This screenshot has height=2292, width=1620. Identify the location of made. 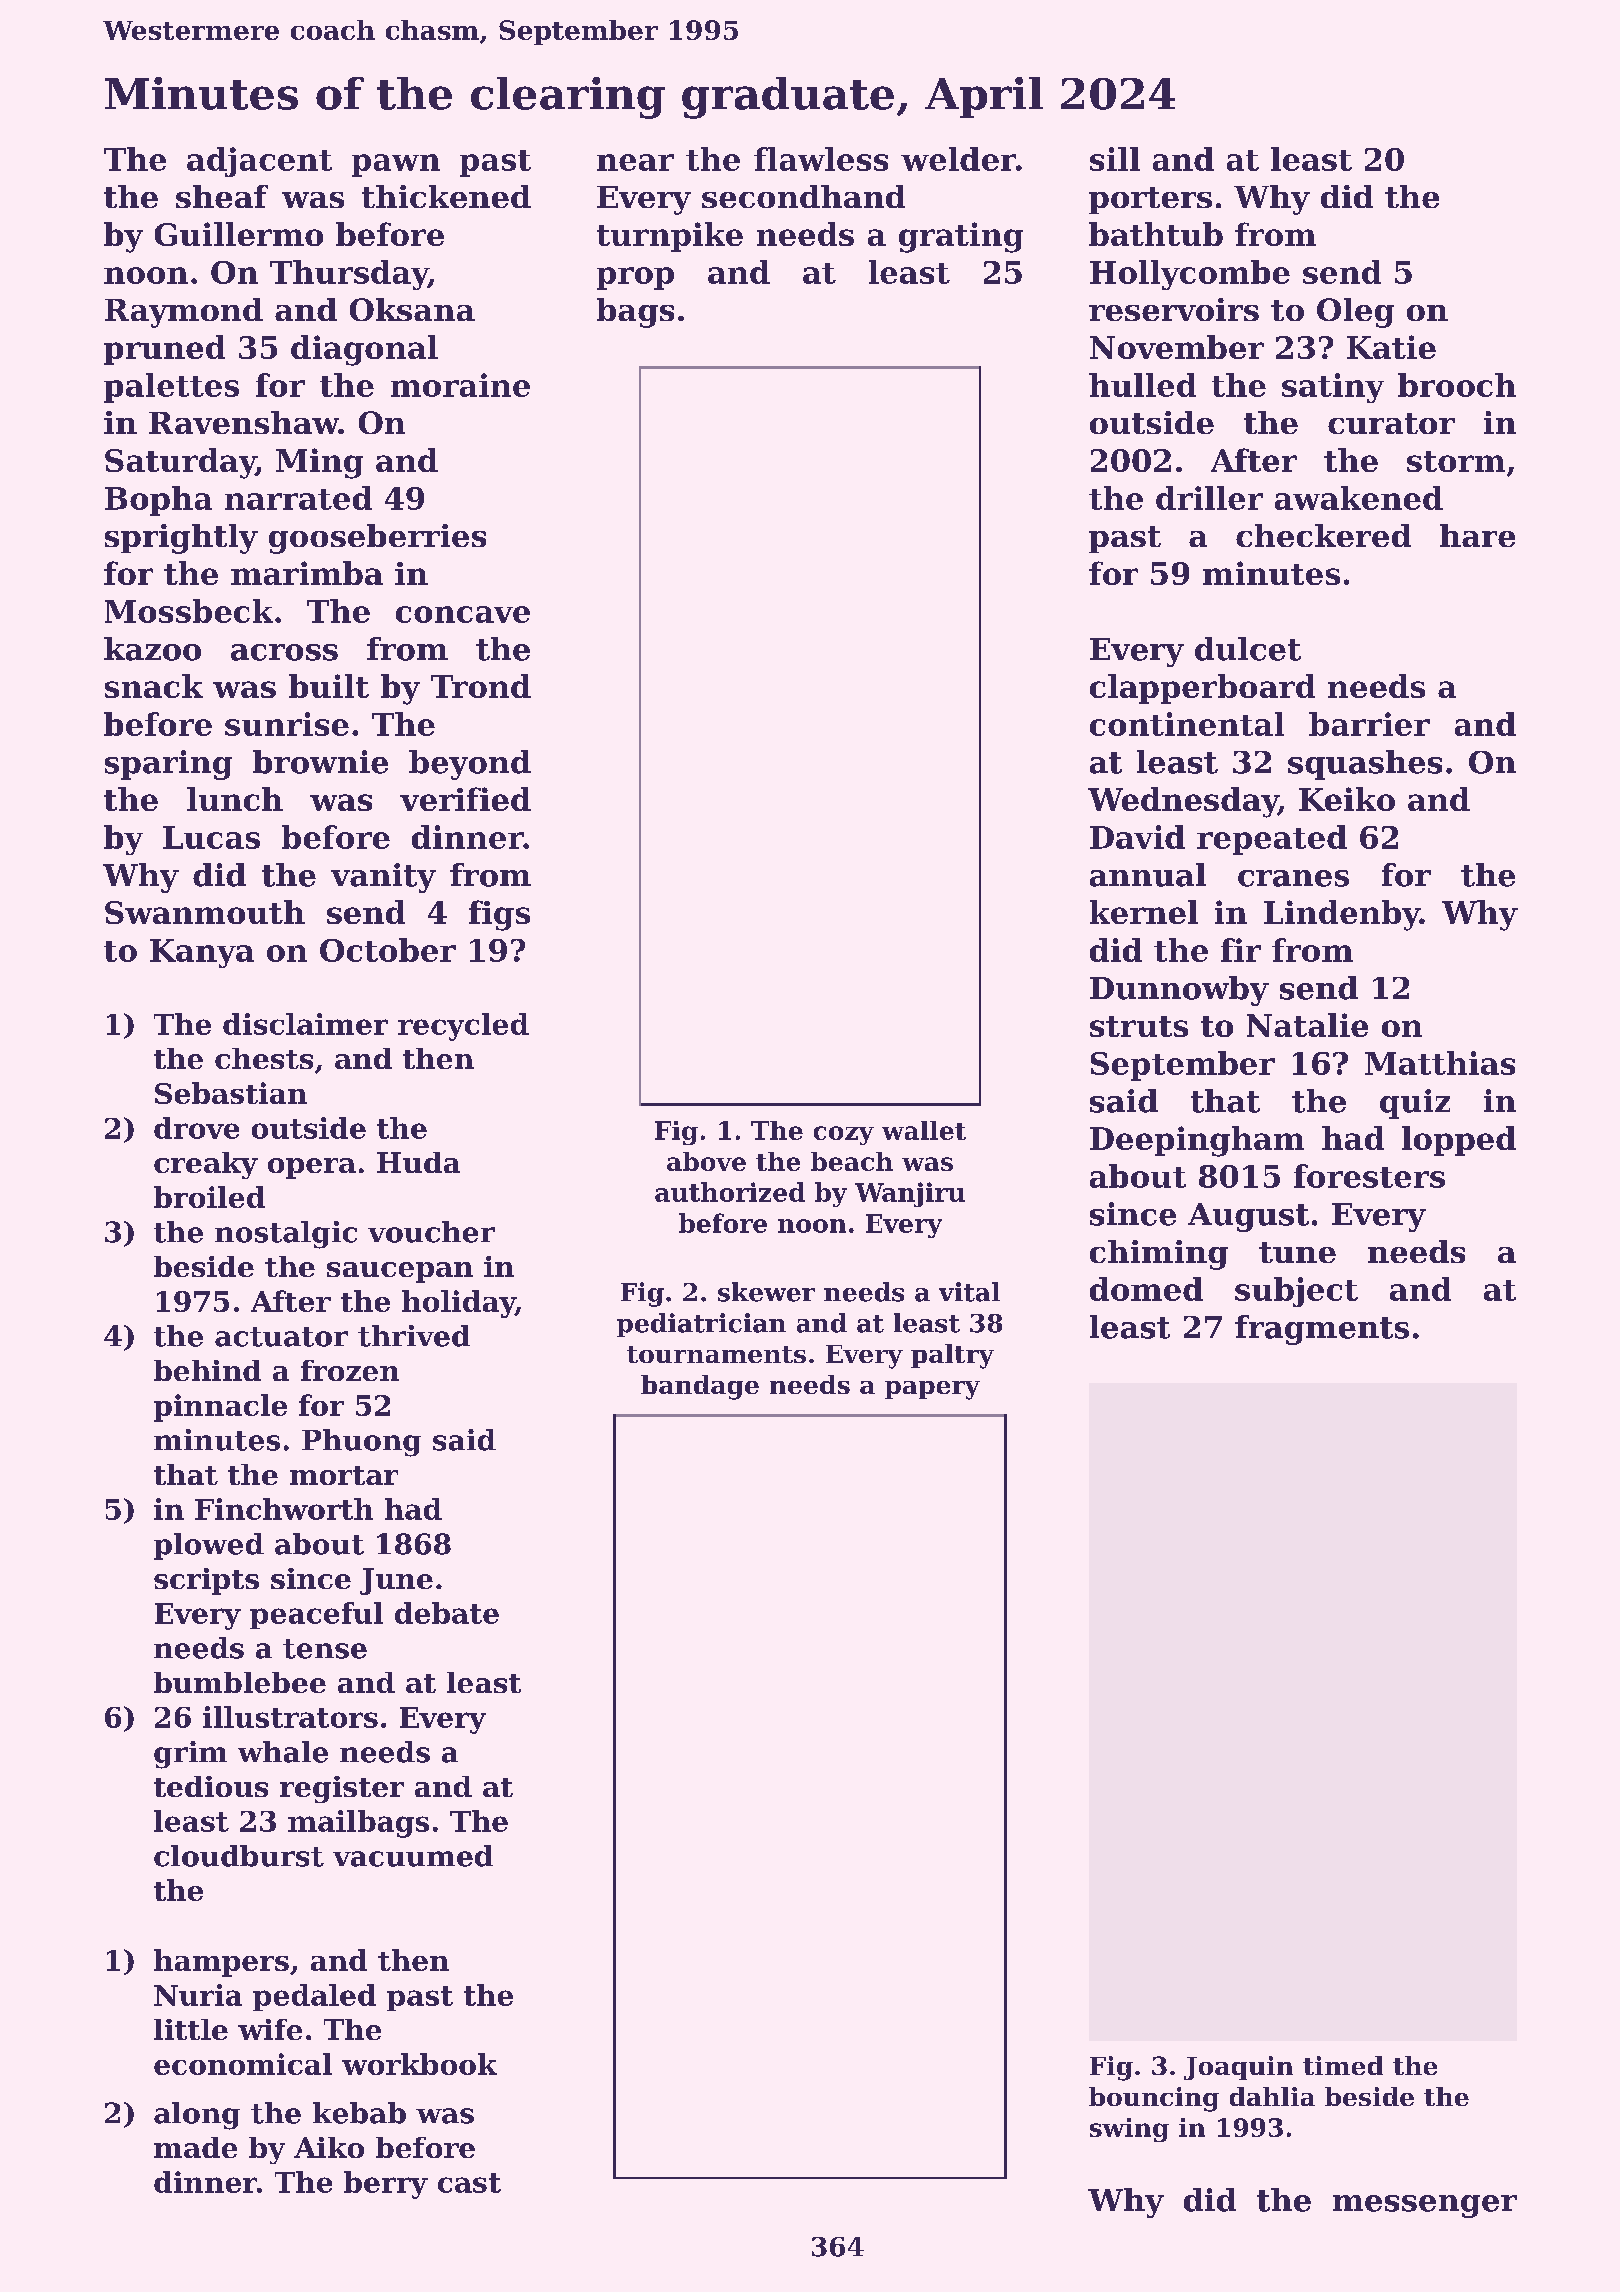
(195, 2147).
